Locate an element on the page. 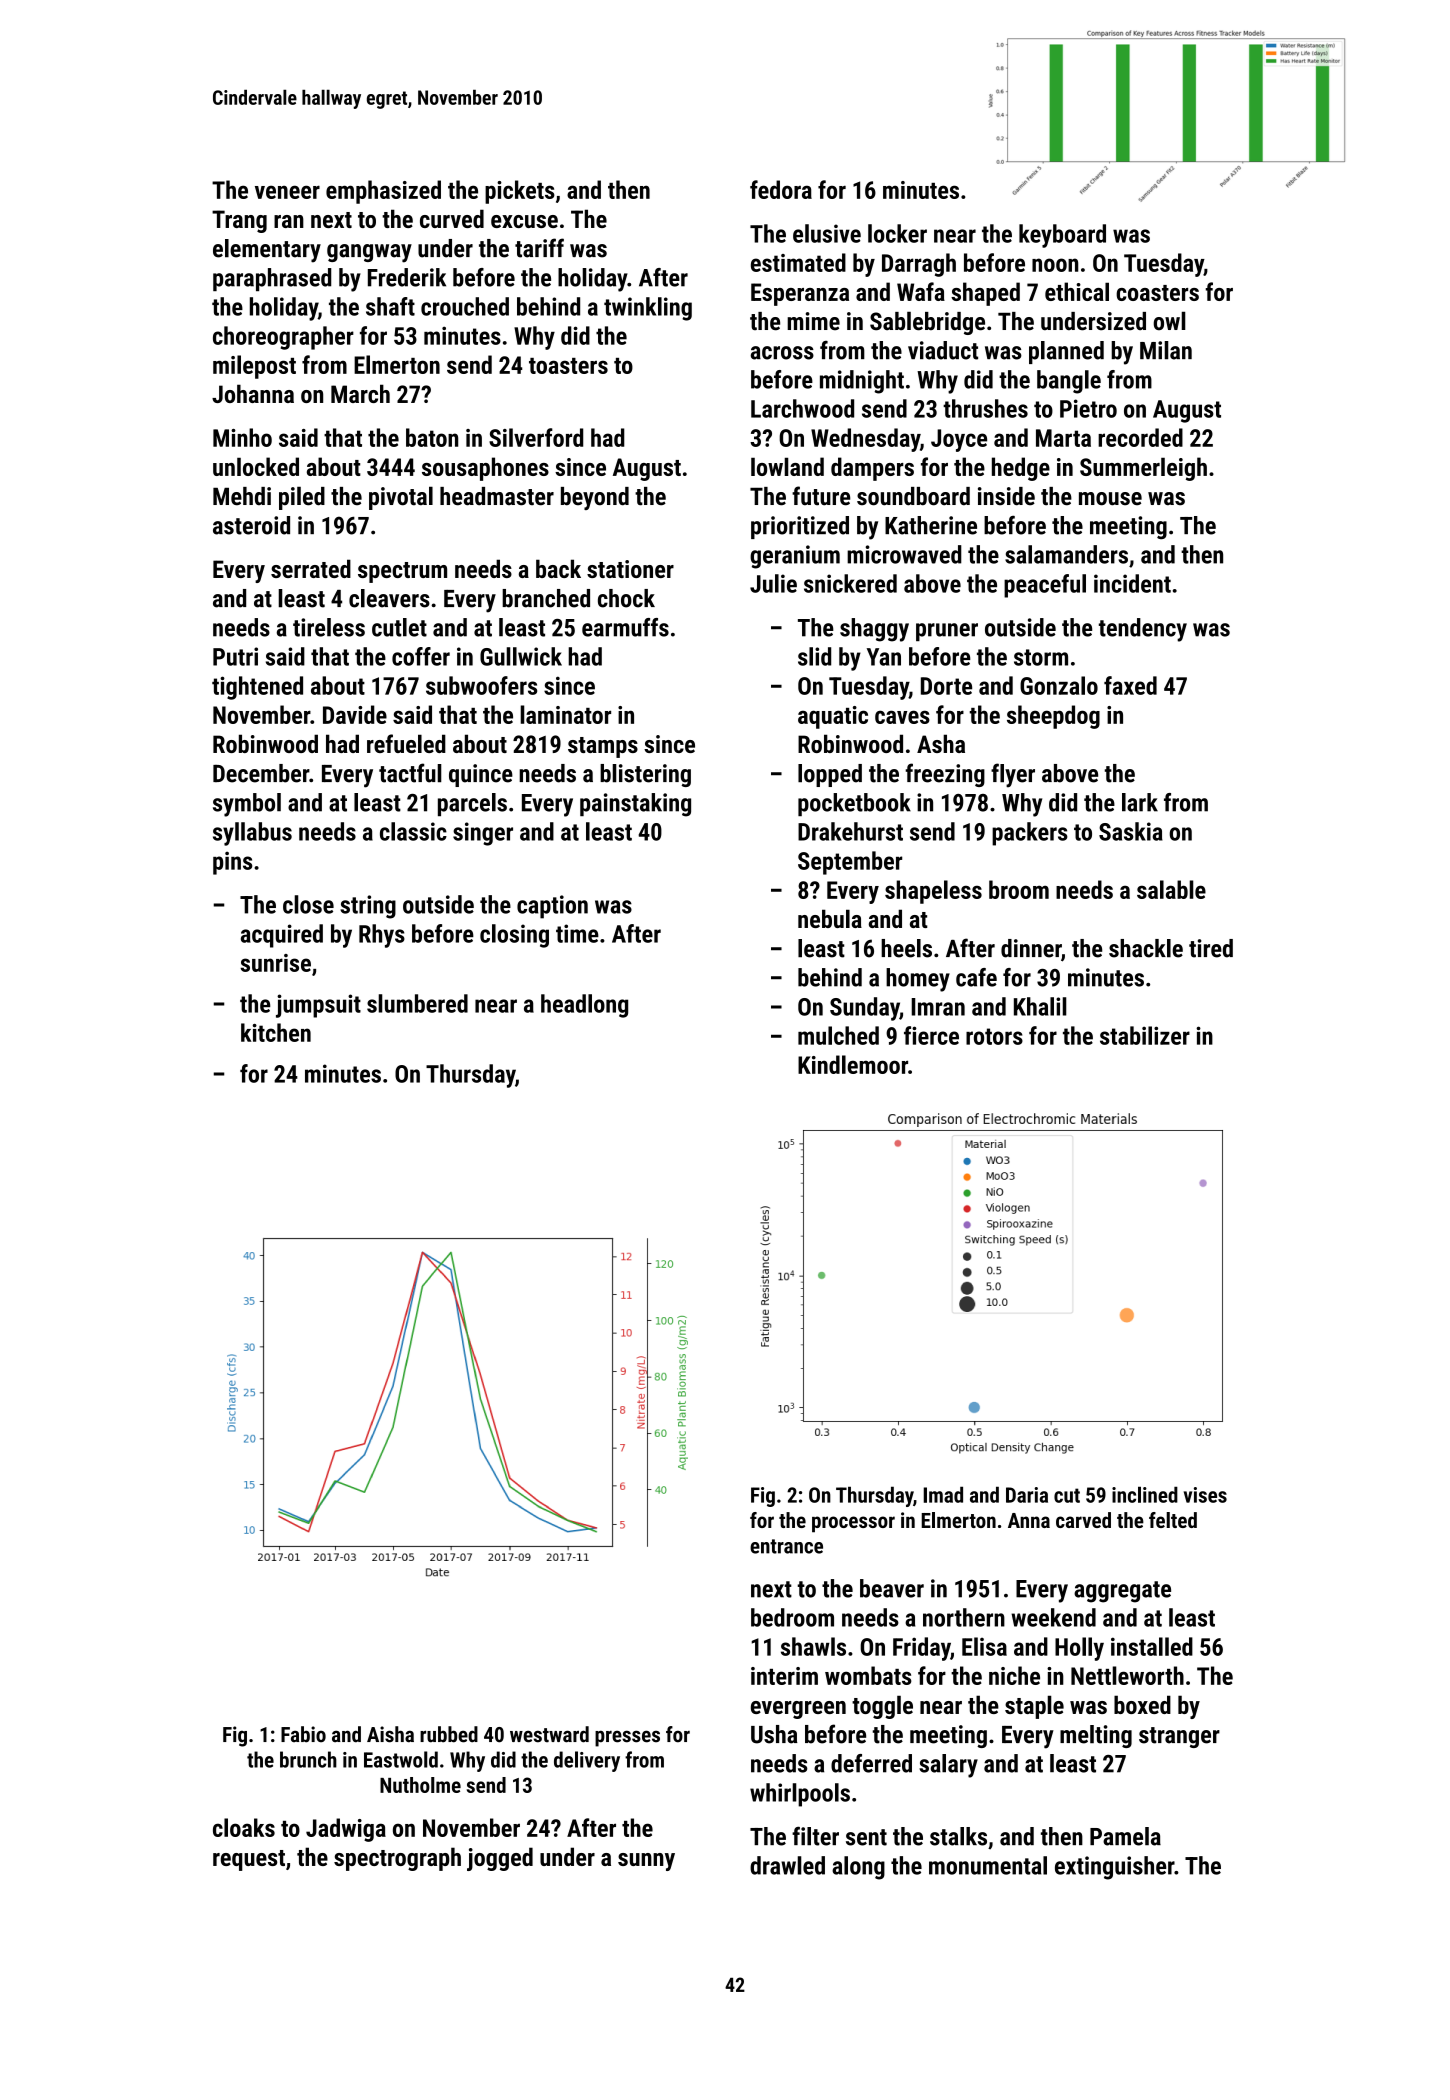 The height and width of the page is (2100, 1450). vises is located at coordinates (1205, 1495).
